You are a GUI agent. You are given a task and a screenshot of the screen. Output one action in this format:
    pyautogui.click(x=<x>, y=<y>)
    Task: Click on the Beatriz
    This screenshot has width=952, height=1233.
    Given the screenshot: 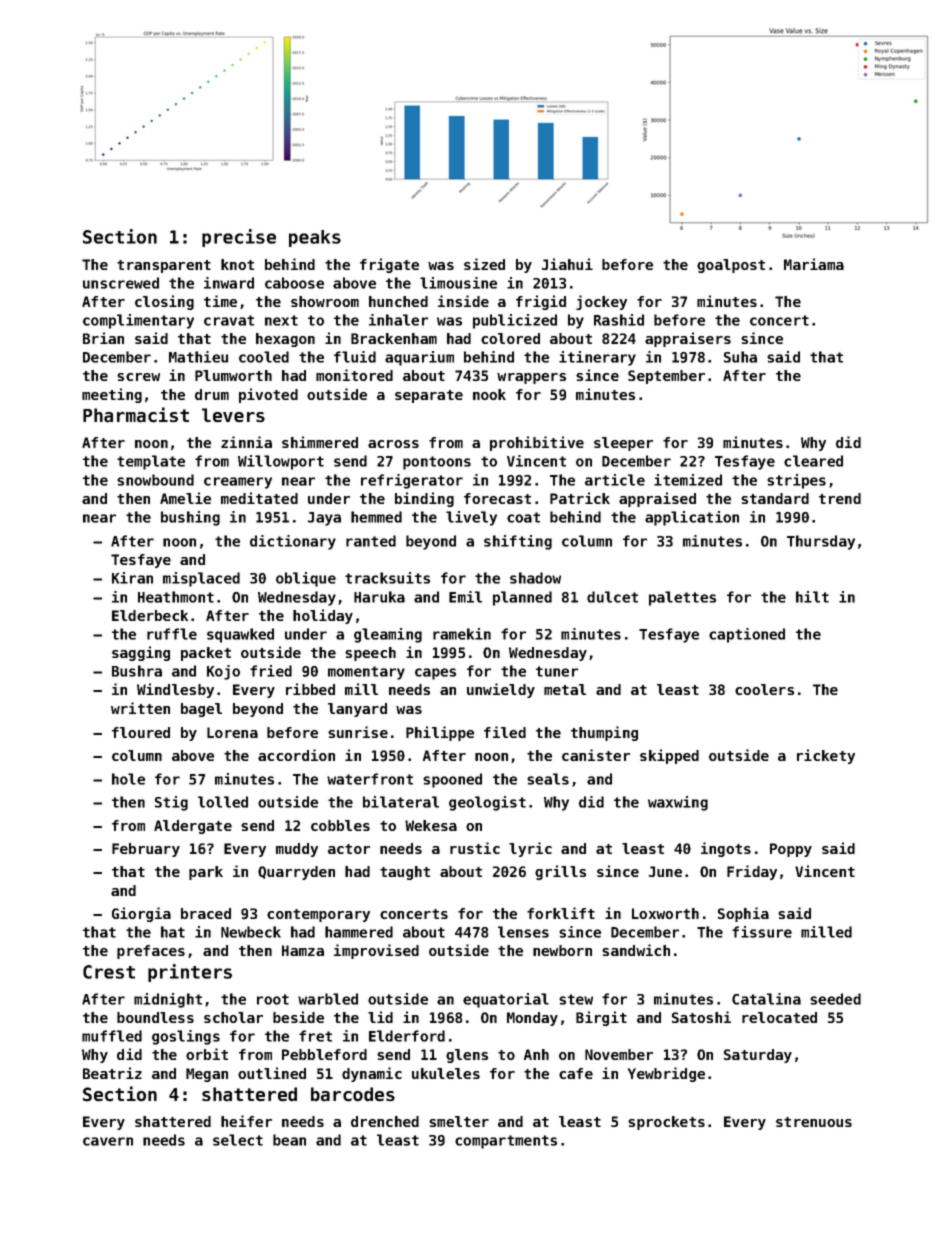 What is the action you would take?
    pyautogui.click(x=112, y=1073)
